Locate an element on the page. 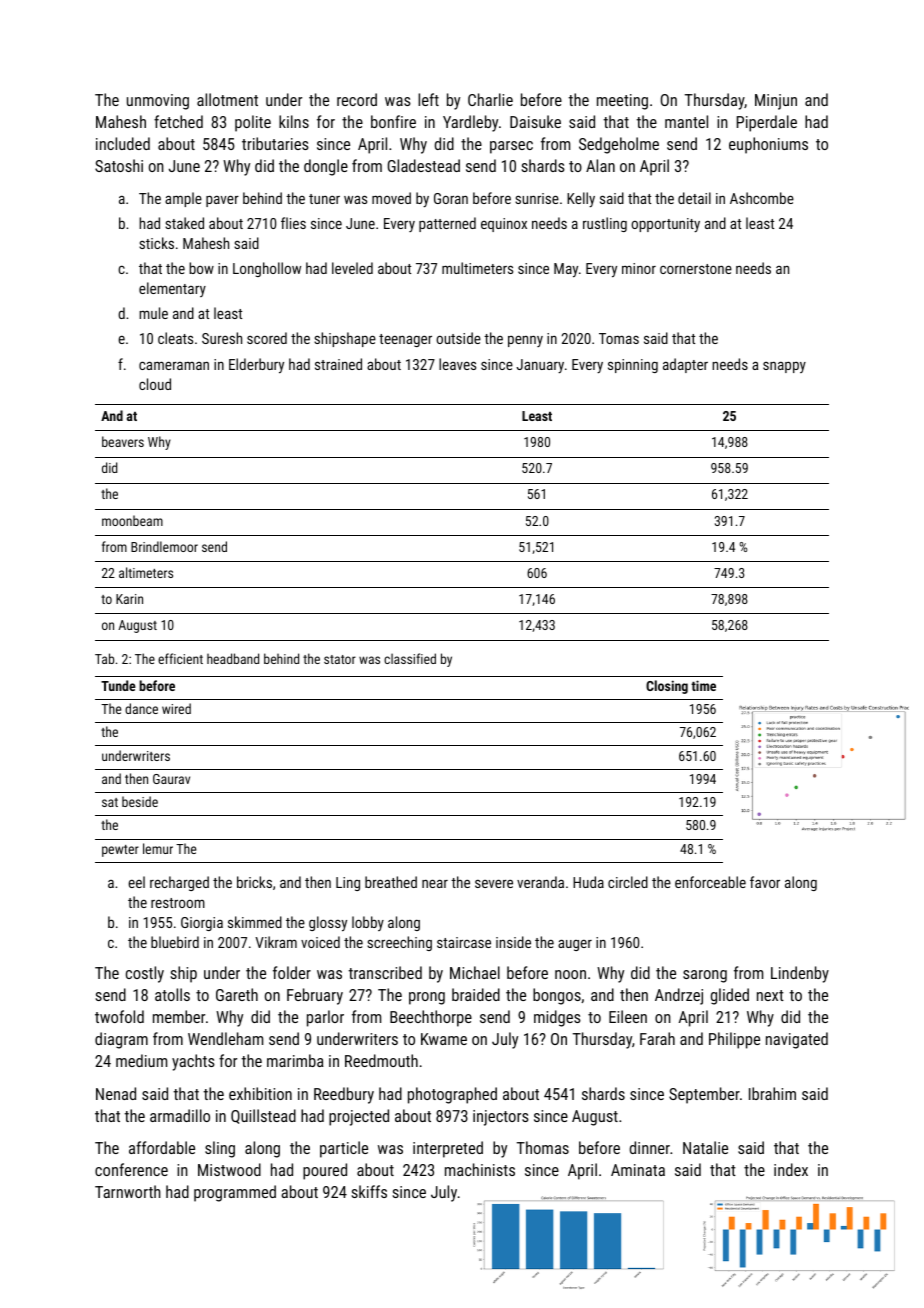 The height and width of the document is (1308, 924). staircase is located at coordinates (464, 942).
